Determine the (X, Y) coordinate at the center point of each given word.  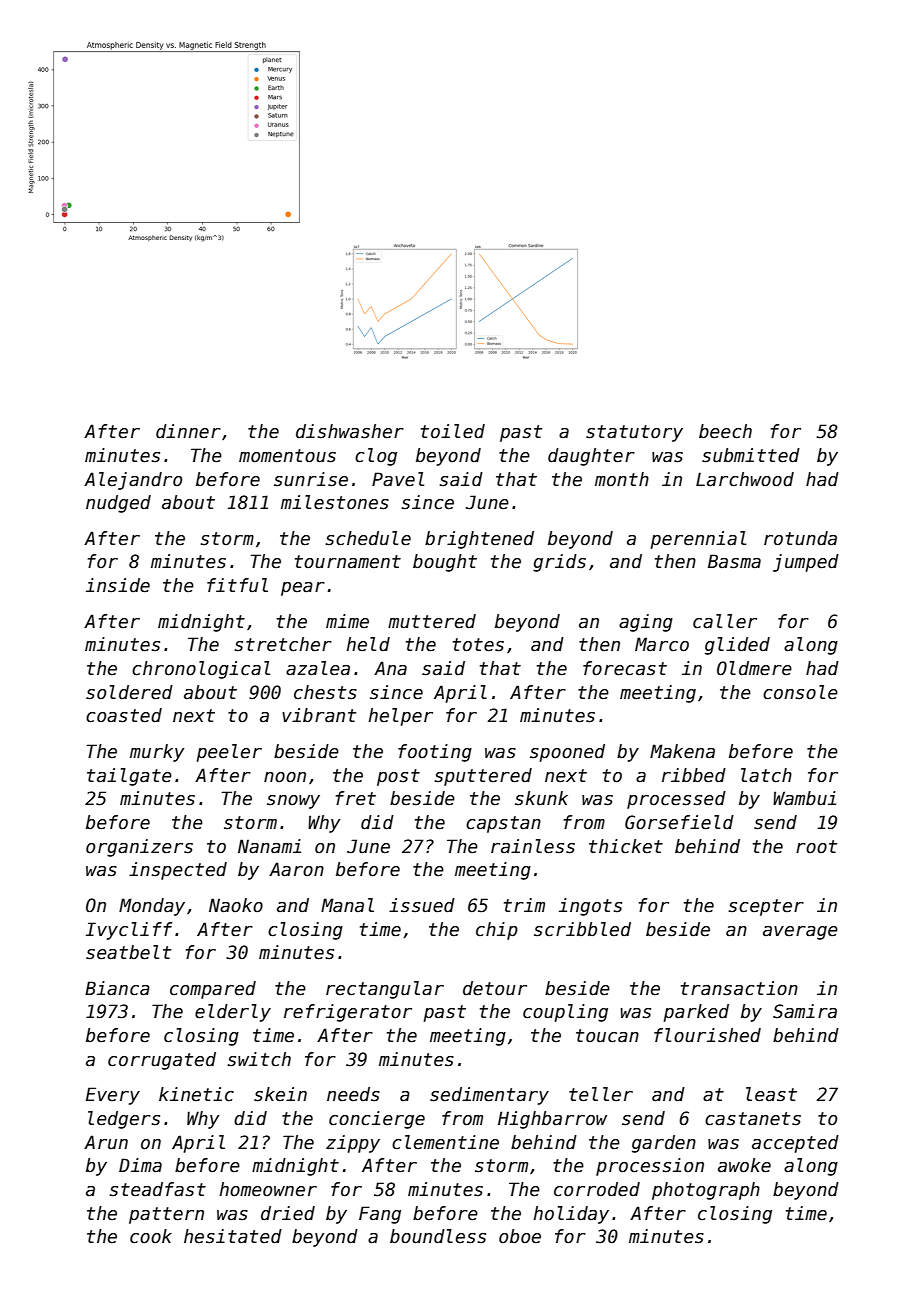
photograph (706, 1191)
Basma (734, 561)
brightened (479, 540)
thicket (626, 846)
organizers (139, 848)
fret (356, 798)
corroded (597, 1189)
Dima (140, 1165)
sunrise (311, 479)
